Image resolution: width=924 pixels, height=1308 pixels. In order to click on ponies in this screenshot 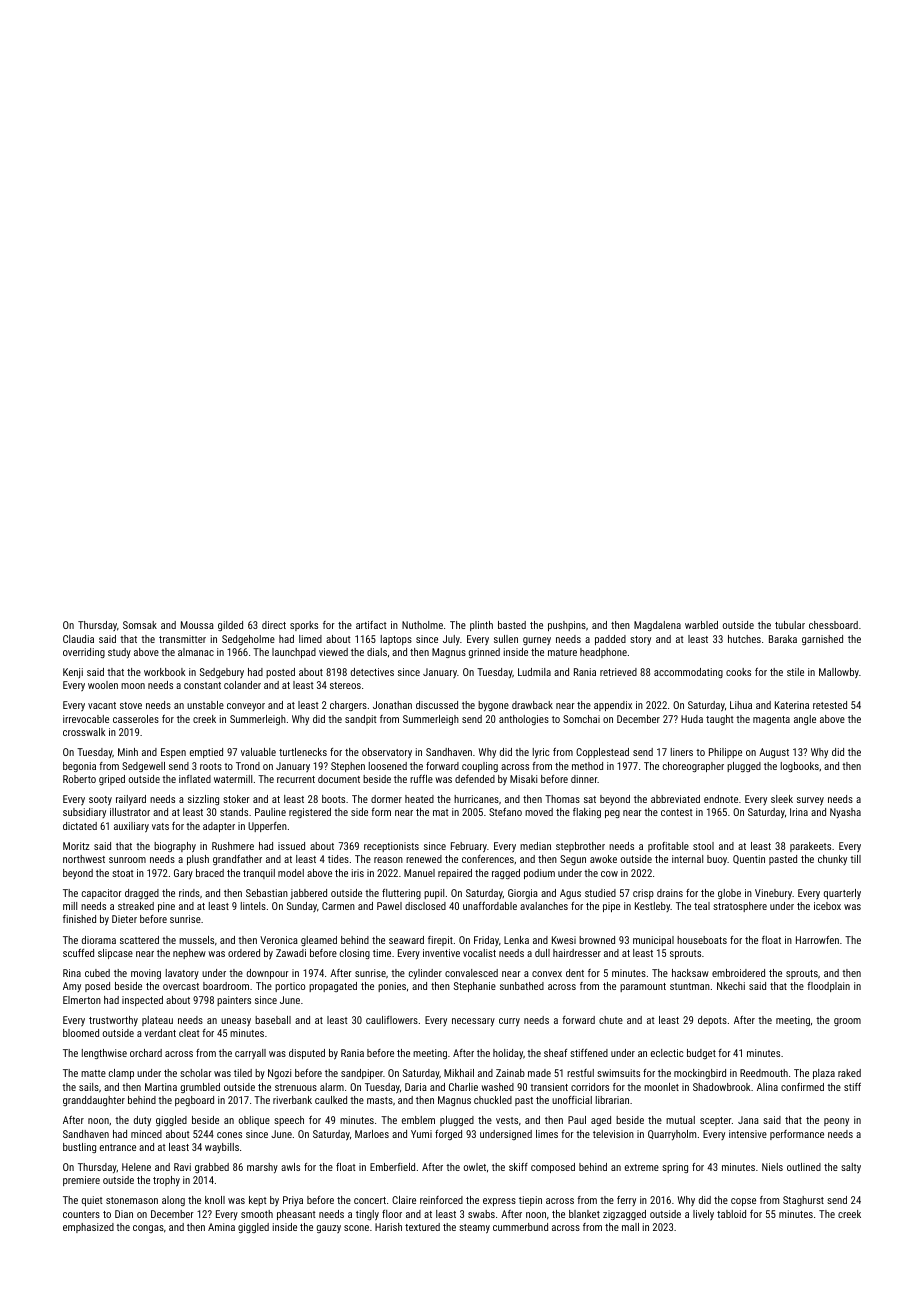, I will do `click(392, 987)`.
